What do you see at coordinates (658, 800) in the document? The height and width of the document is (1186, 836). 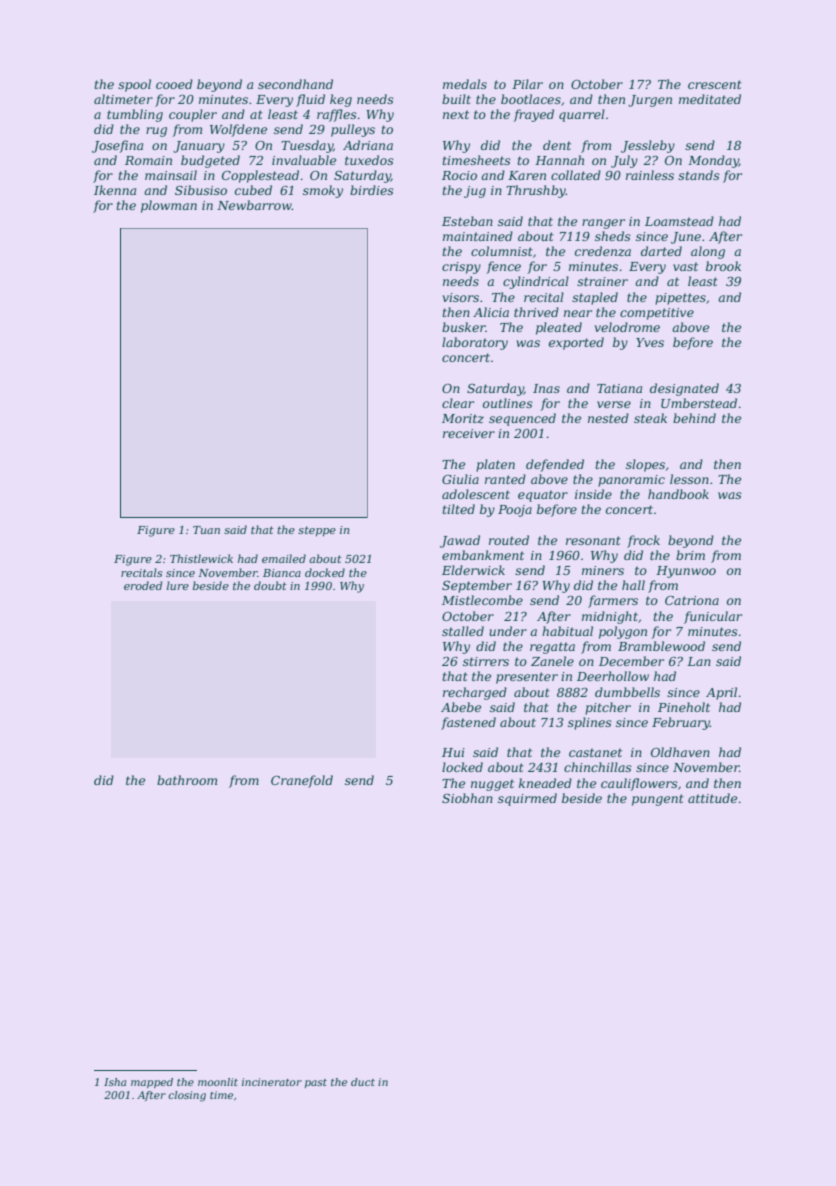 I see `pungent` at bounding box center [658, 800].
